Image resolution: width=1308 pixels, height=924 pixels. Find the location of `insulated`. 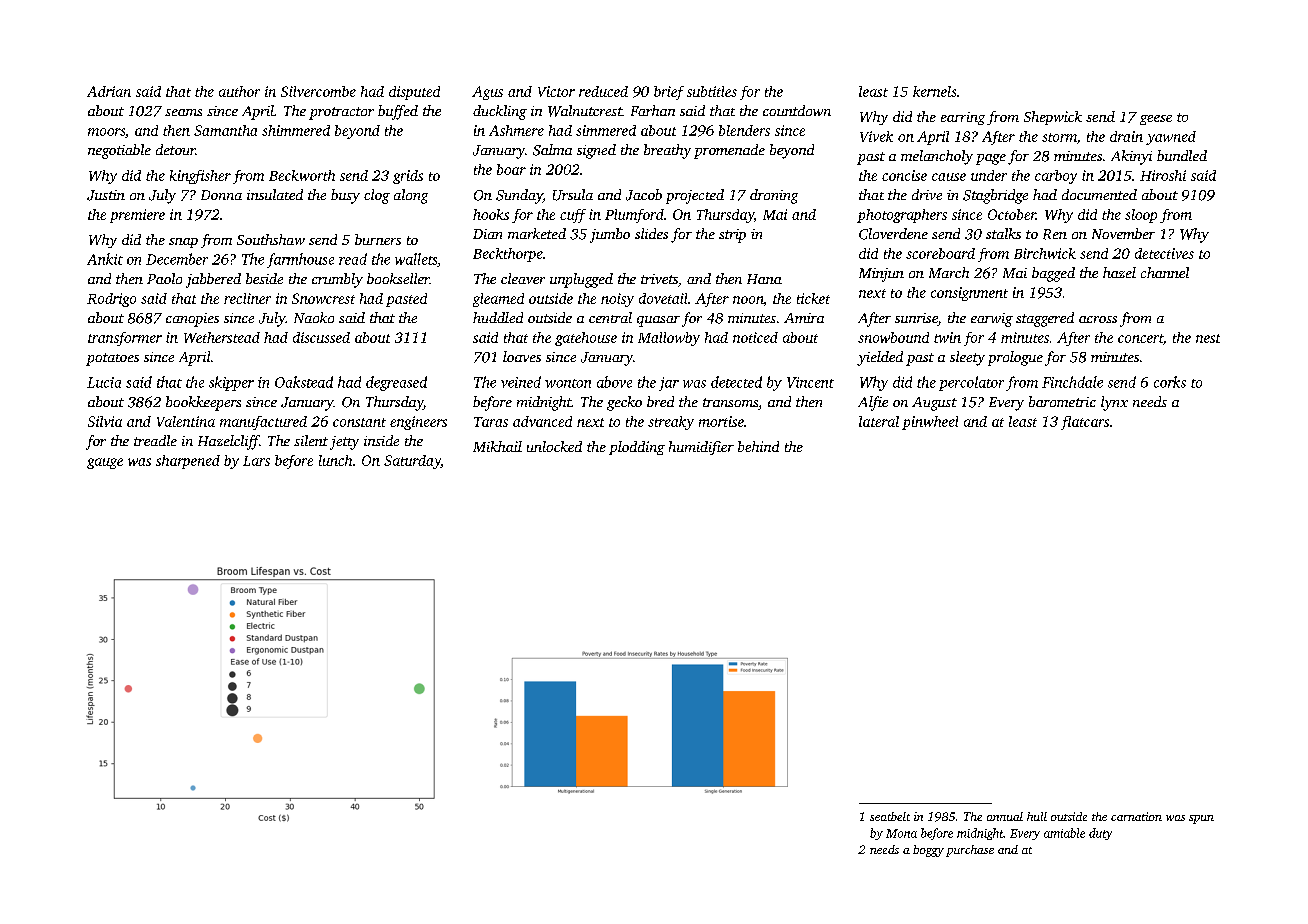

insulated is located at coordinates (275, 194).
